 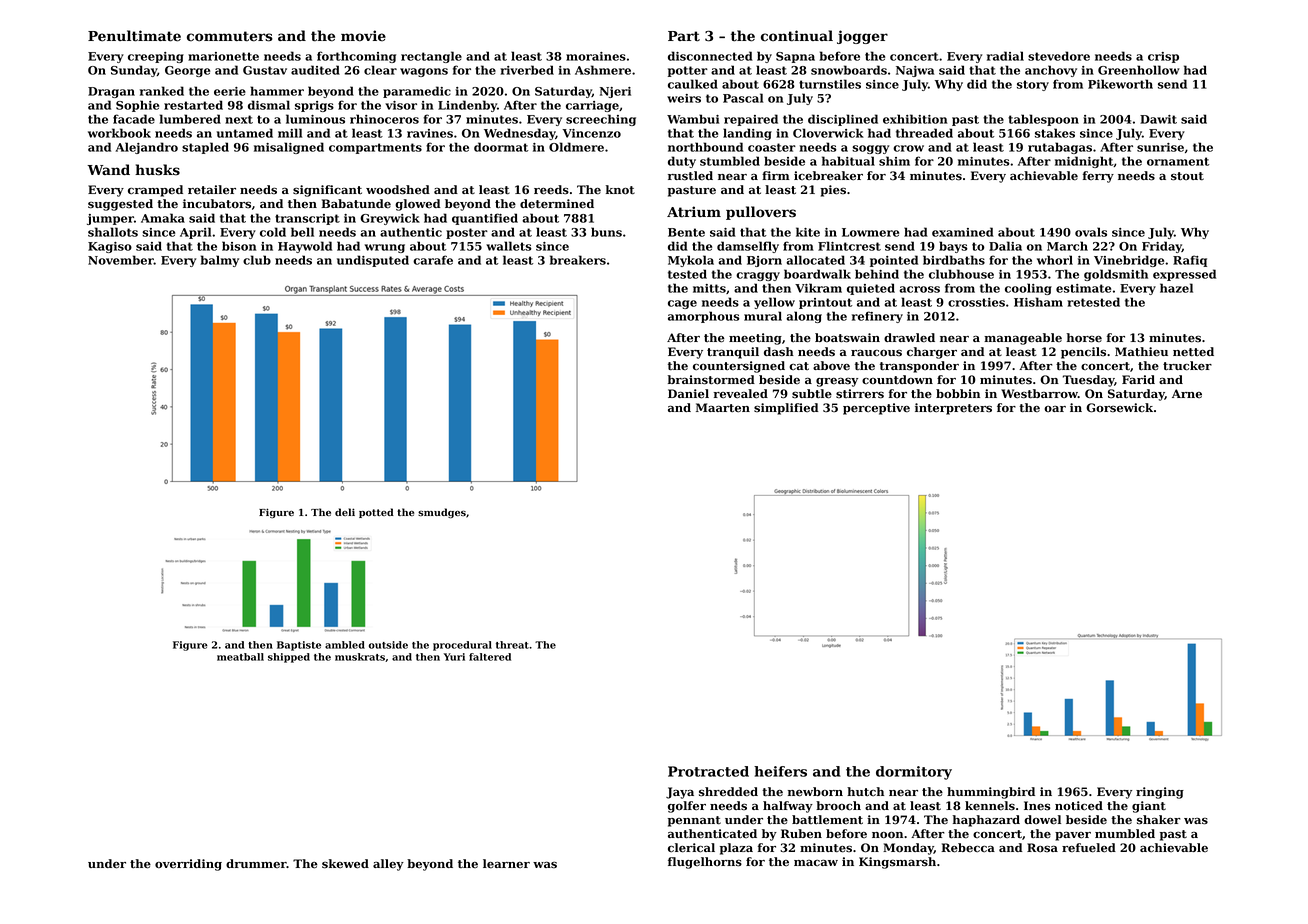 What do you see at coordinates (1187, 366) in the screenshot?
I see `trucker` at bounding box center [1187, 366].
